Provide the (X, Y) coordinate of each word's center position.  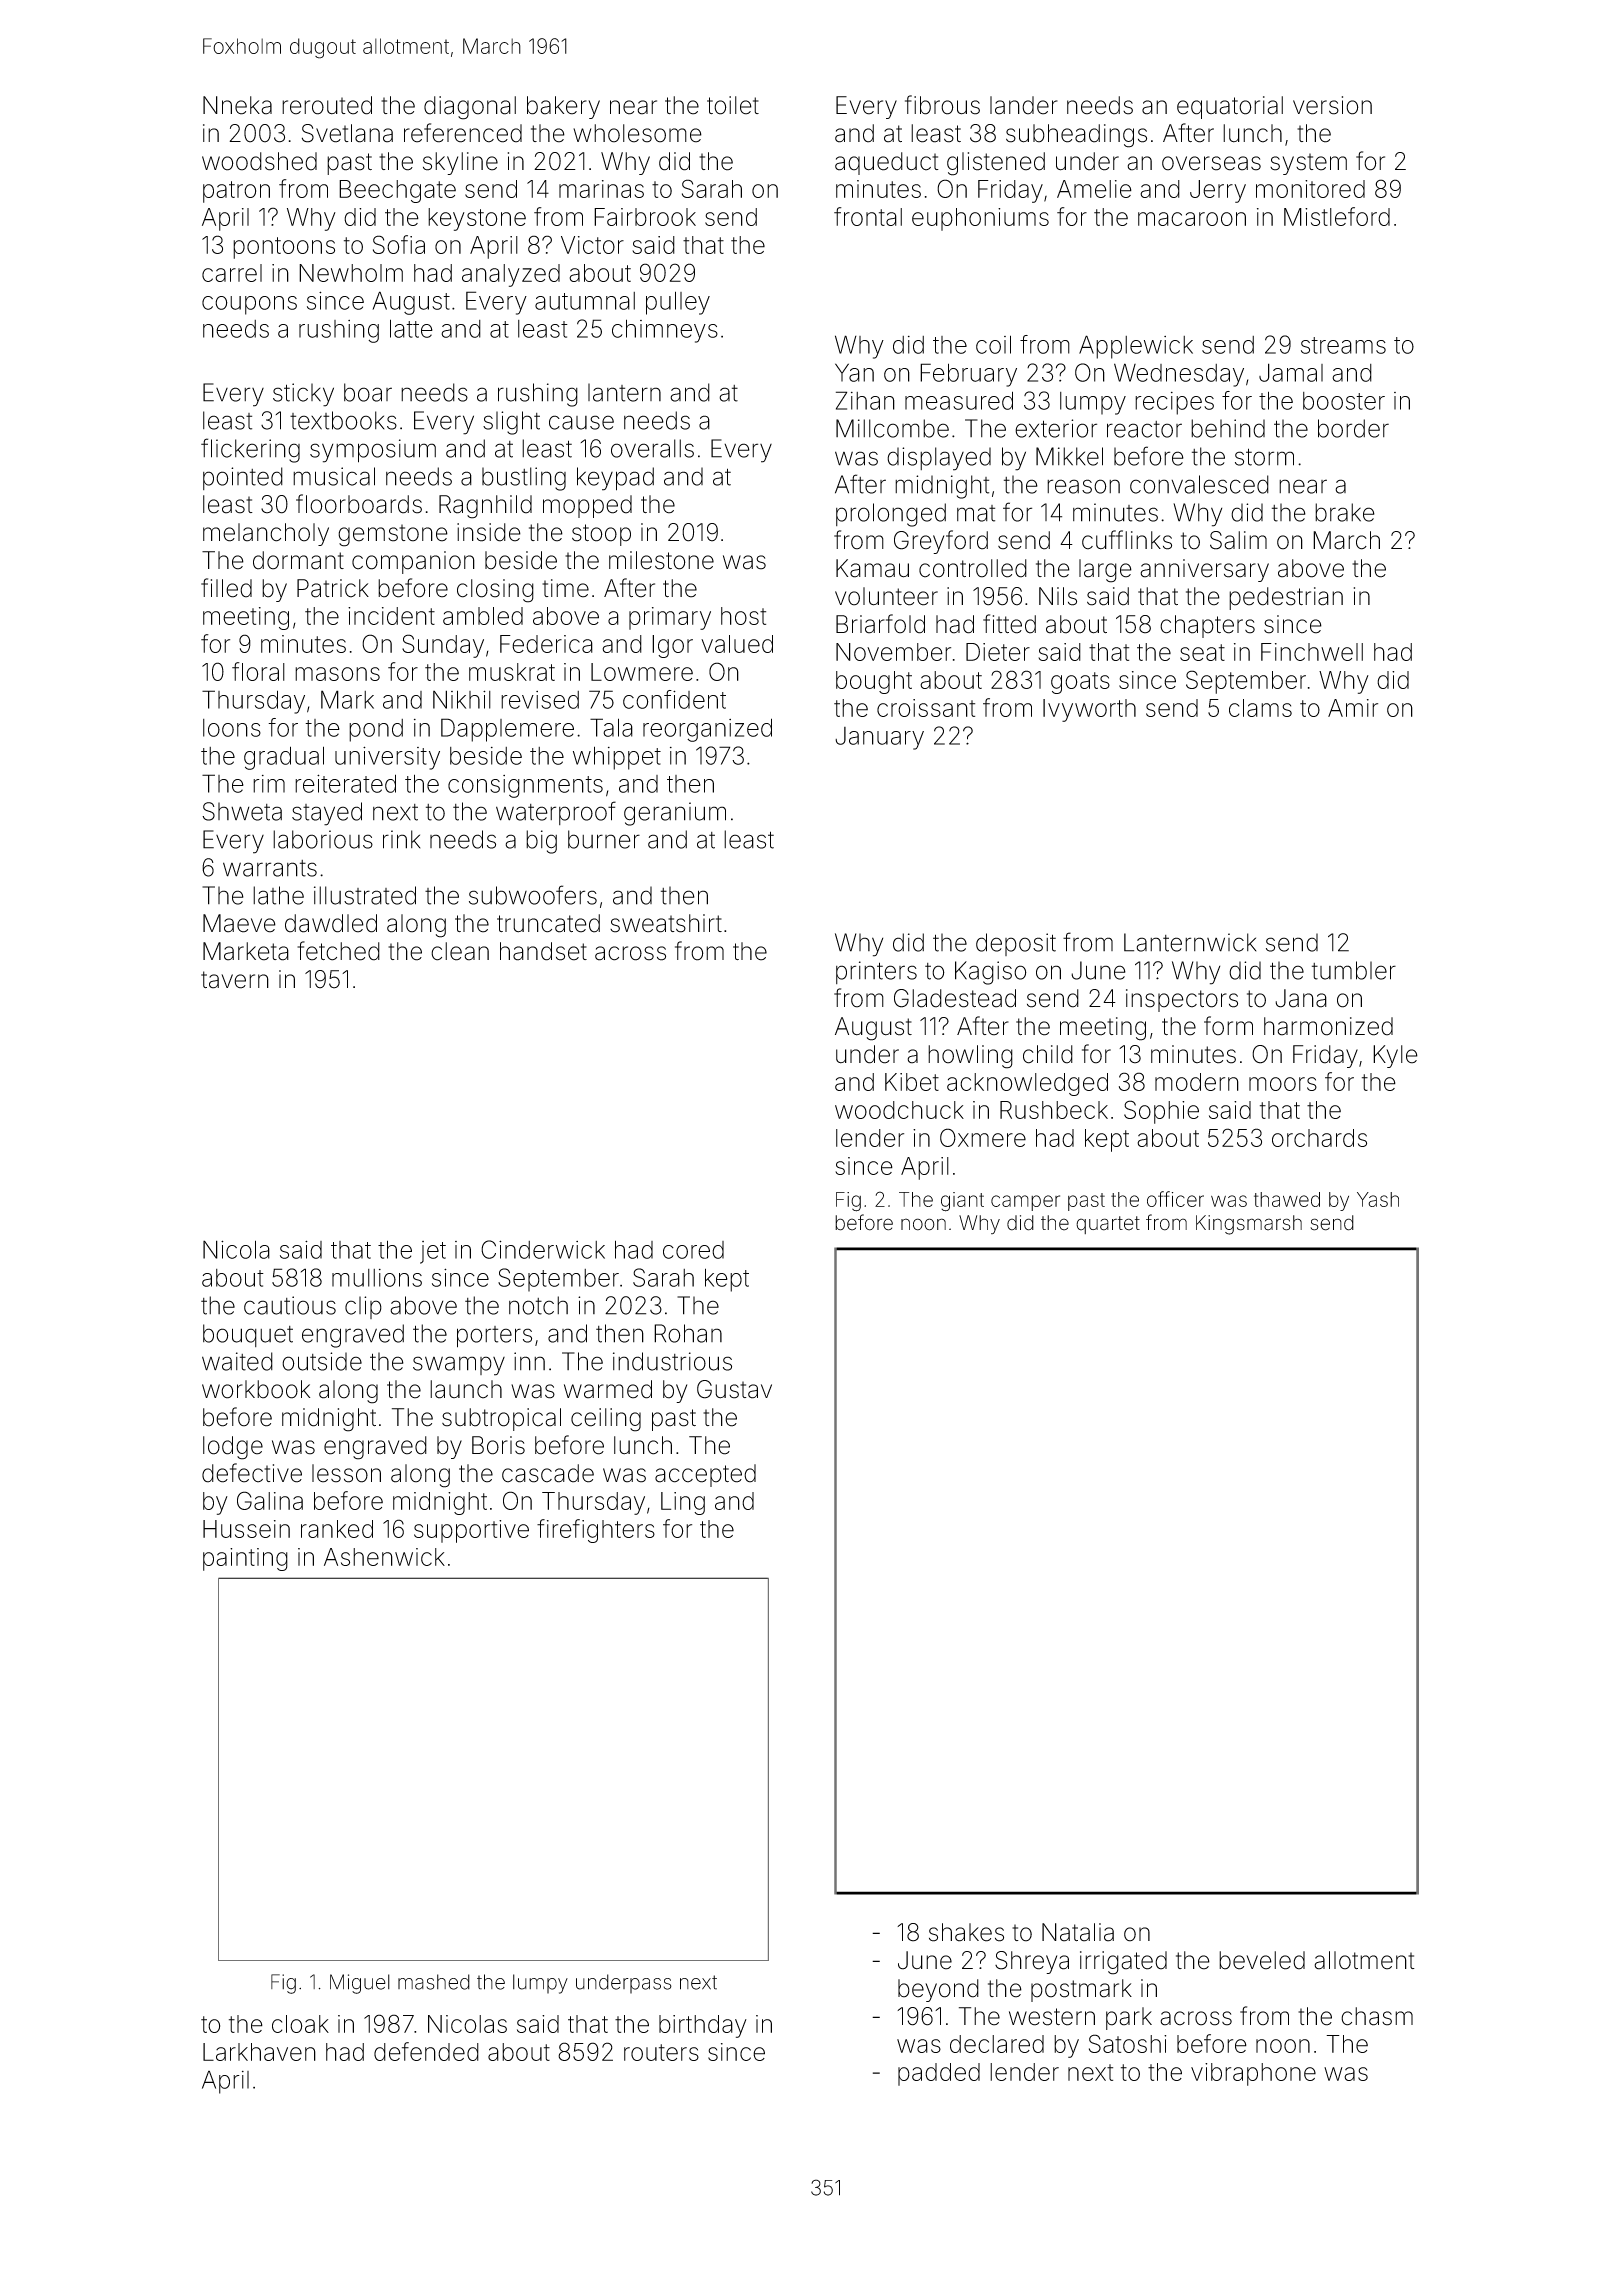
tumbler (1354, 970)
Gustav (734, 1389)
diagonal (470, 108)
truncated (548, 923)
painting (245, 1559)
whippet (617, 758)
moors (1283, 1084)
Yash (1378, 1199)
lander (1024, 105)
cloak (300, 2024)
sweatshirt (666, 923)
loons (232, 728)
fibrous (942, 105)
